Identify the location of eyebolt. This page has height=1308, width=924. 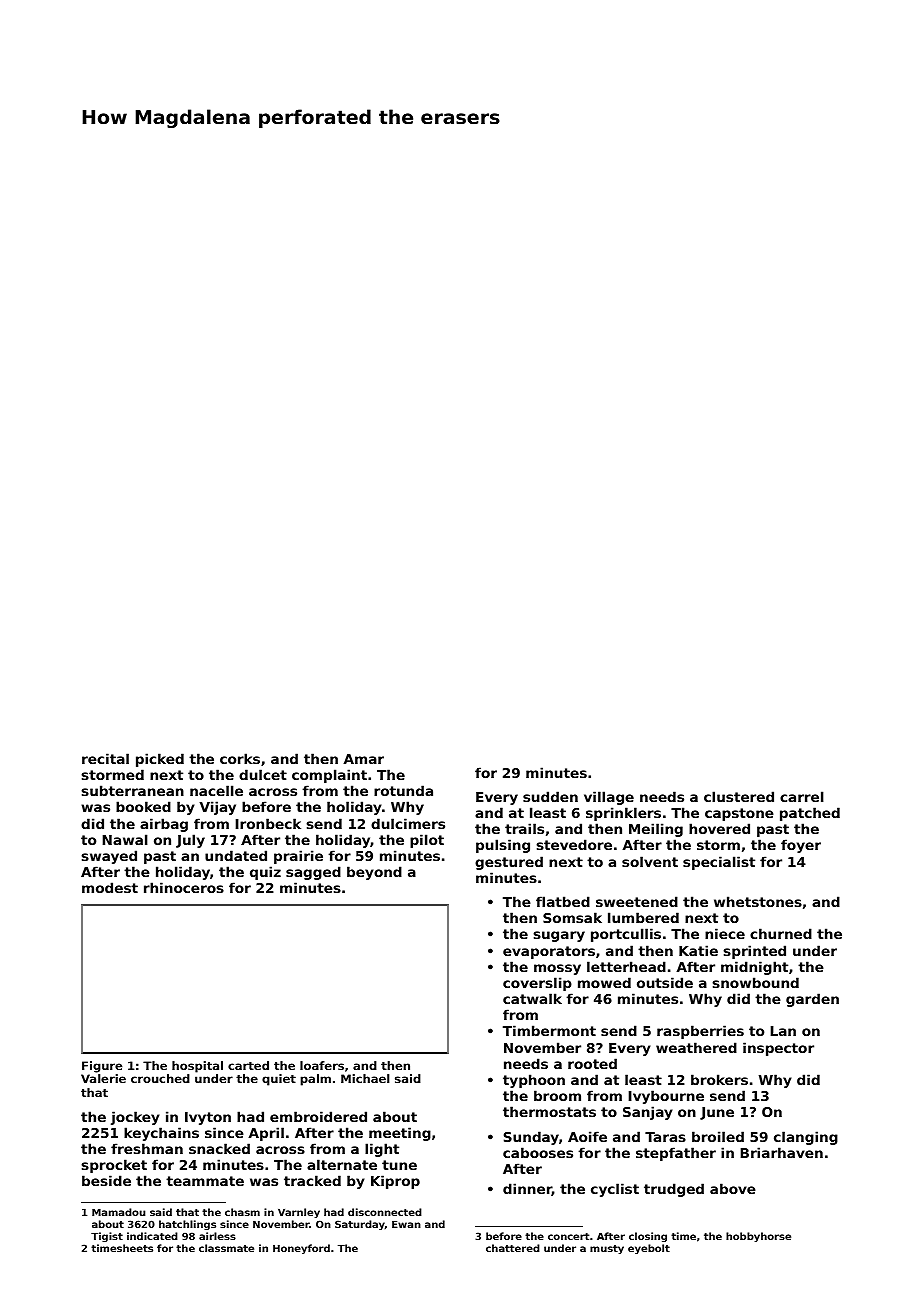
(649, 1249).
